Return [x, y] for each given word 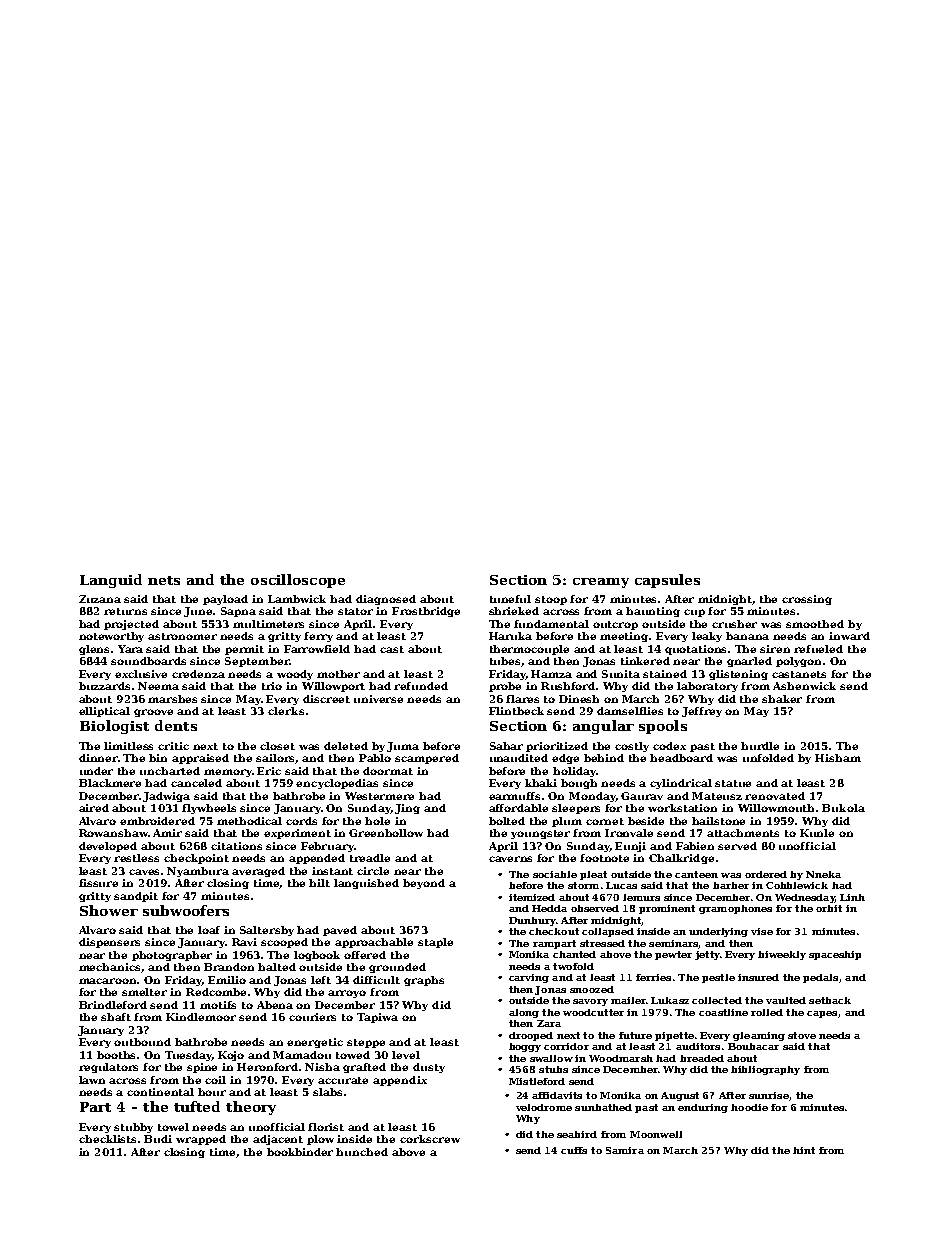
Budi [158, 1139]
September [257, 662]
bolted [507, 821]
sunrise [769, 1095]
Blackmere [110, 783]
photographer [172, 956]
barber [731, 885]
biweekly [782, 955]
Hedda [549, 908]
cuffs [574, 1150]
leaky [707, 637]
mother [338, 674]
